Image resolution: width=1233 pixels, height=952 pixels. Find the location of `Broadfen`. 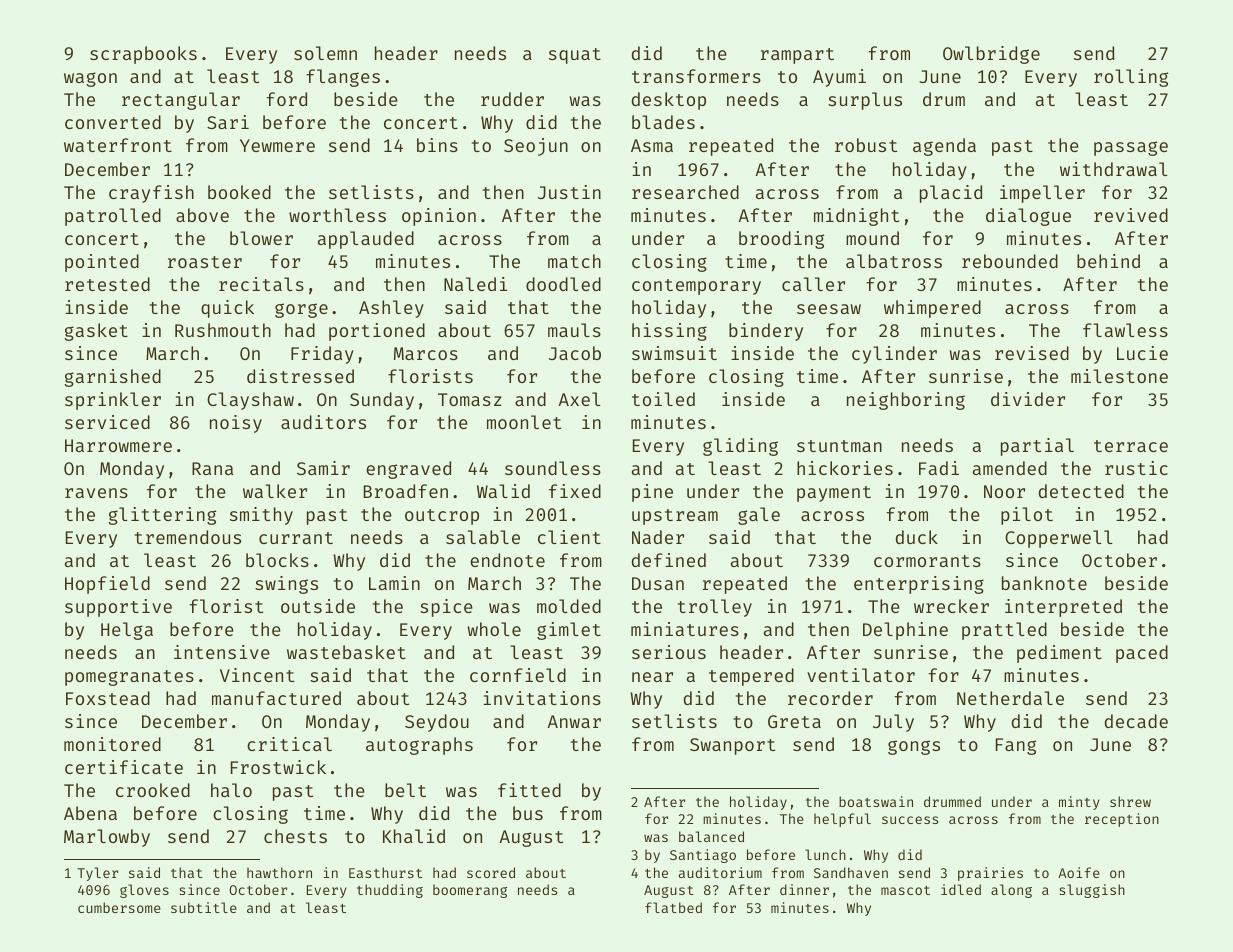

Broadfen is located at coordinates (406, 491).
